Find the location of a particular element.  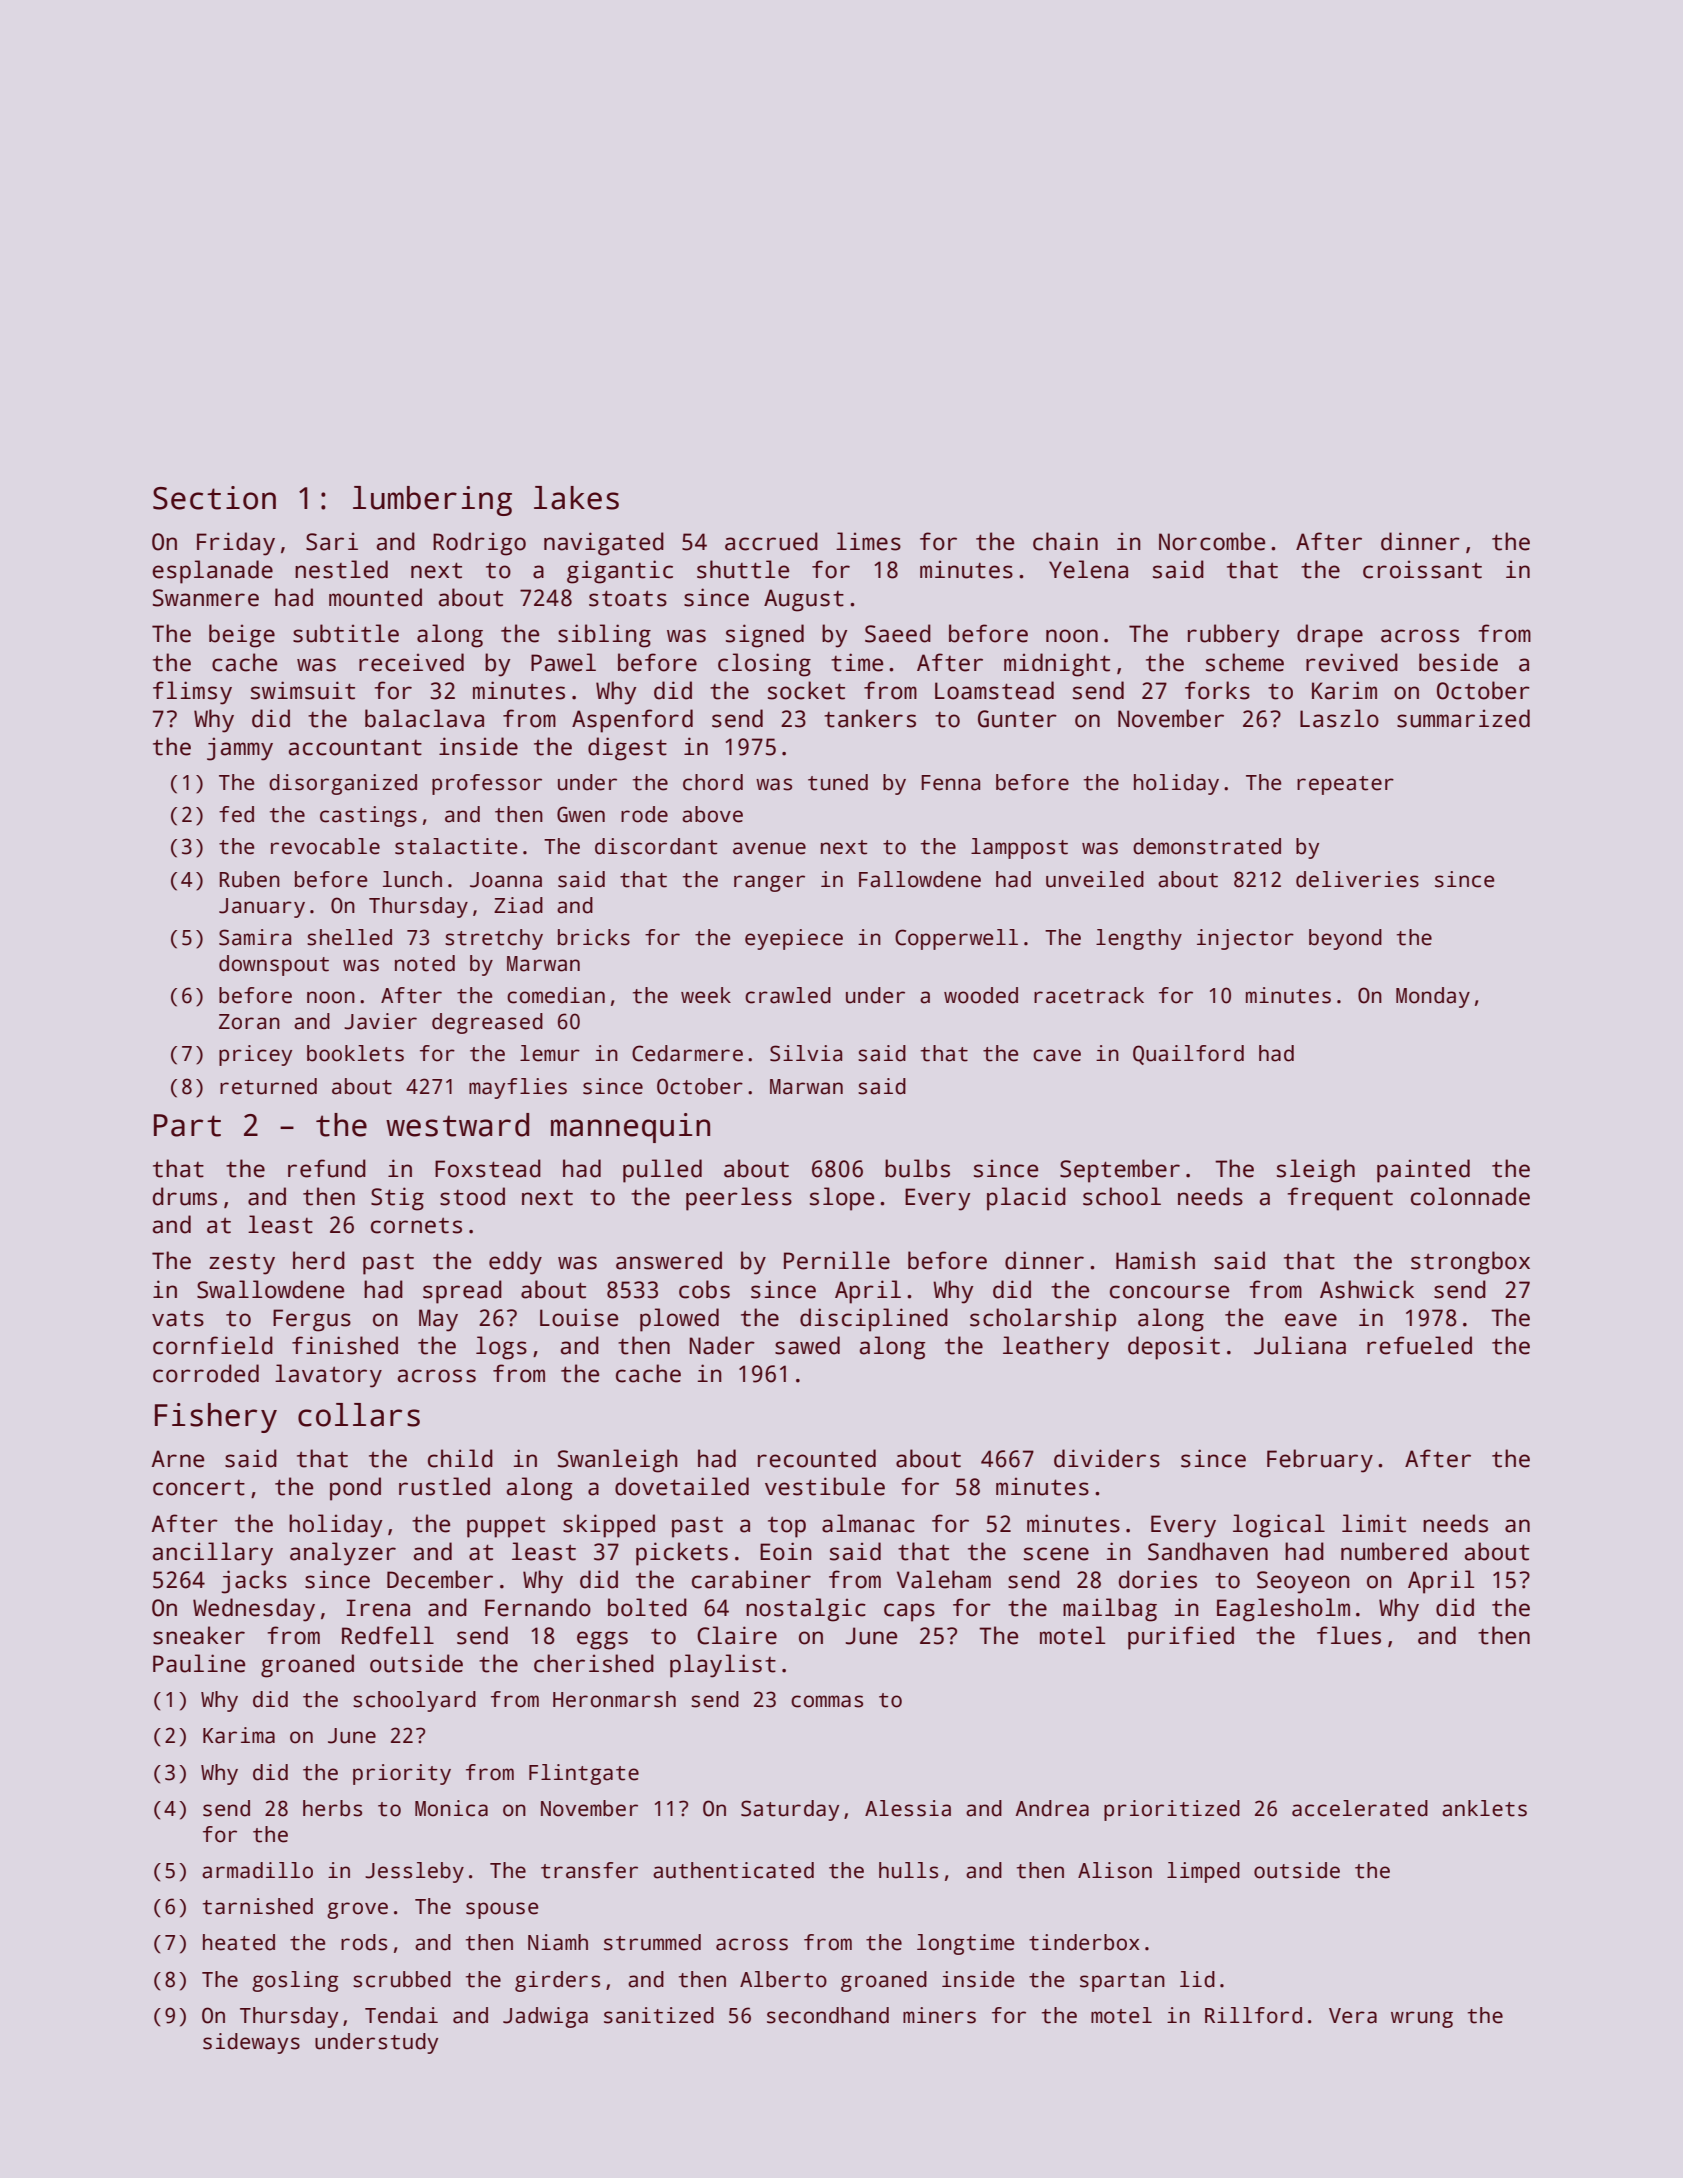

collars is located at coordinates (359, 1415).
